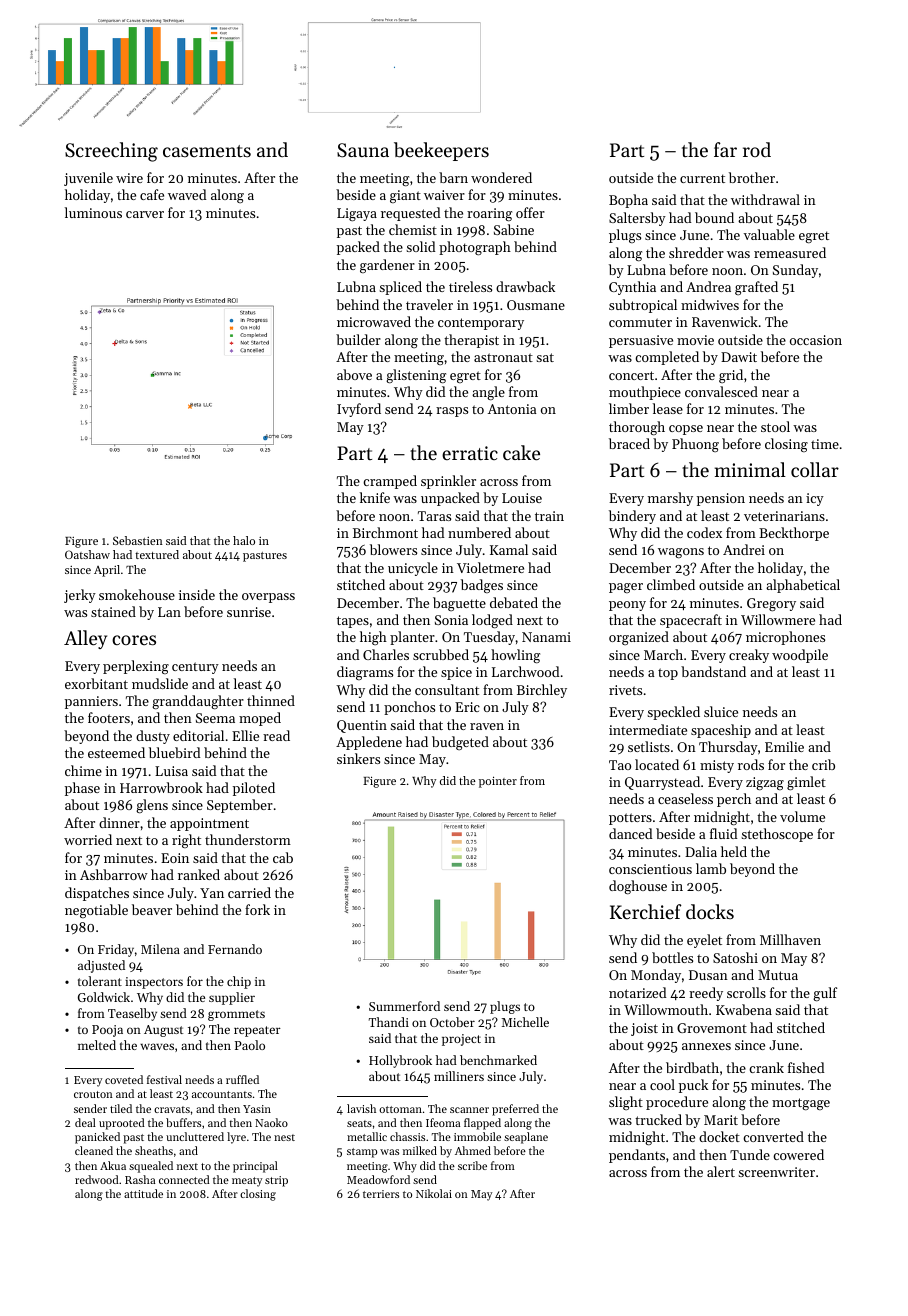 The height and width of the screenshot is (1316, 908). I want to click on doghouse, so click(638, 887).
